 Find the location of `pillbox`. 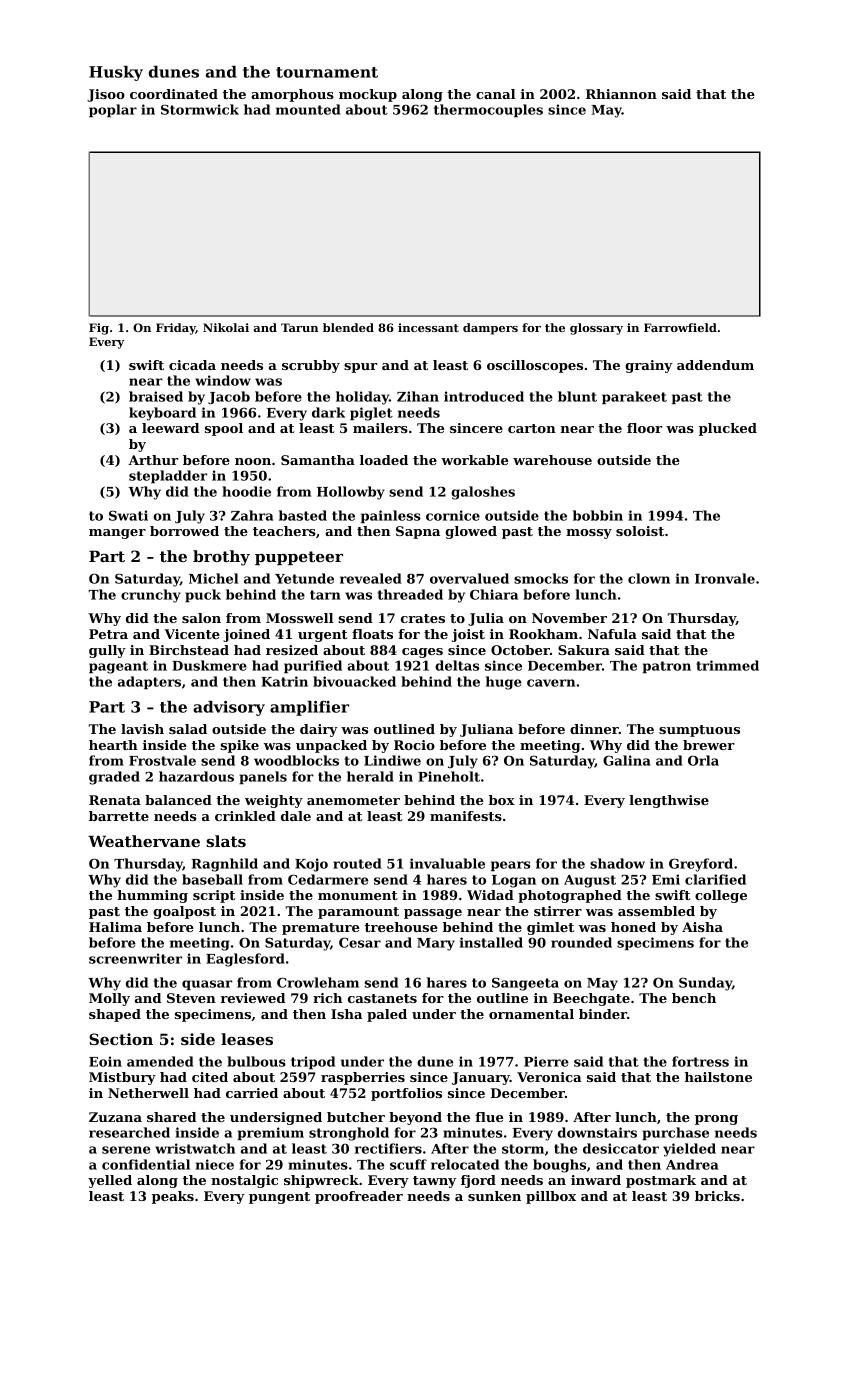

pillbox is located at coordinates (551, 1197).
